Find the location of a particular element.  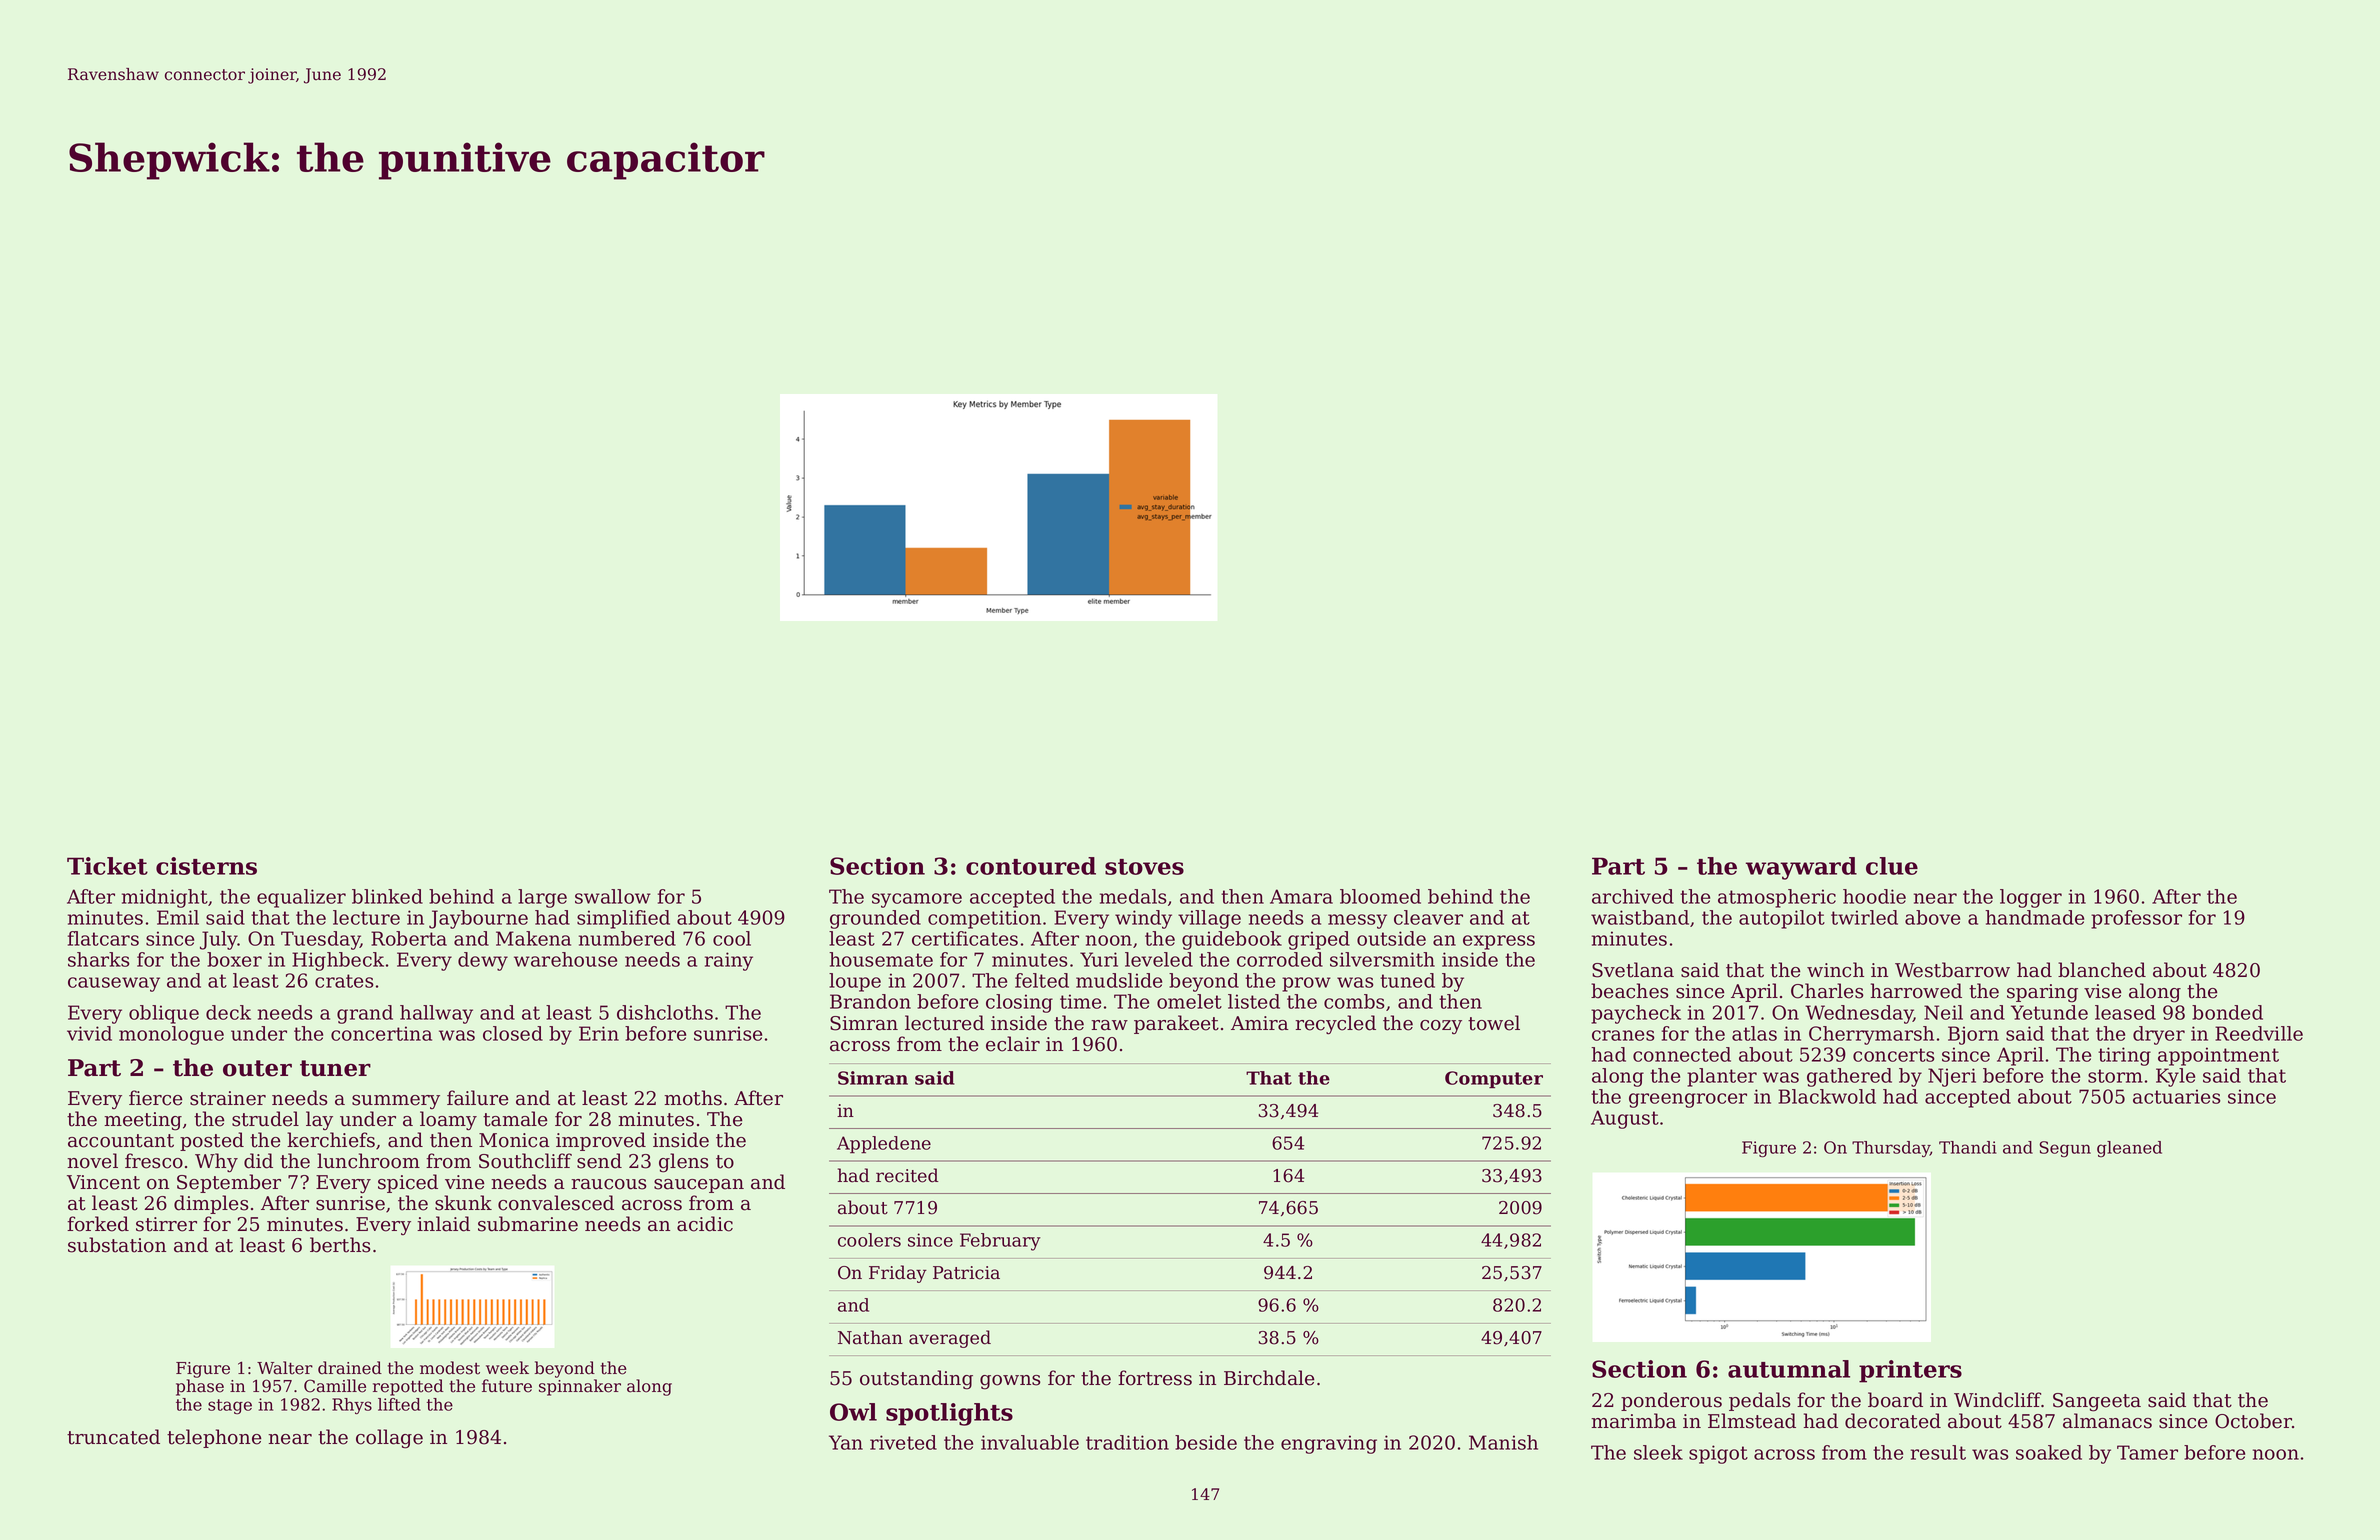

clue is located at coordinates (1892, 866).
